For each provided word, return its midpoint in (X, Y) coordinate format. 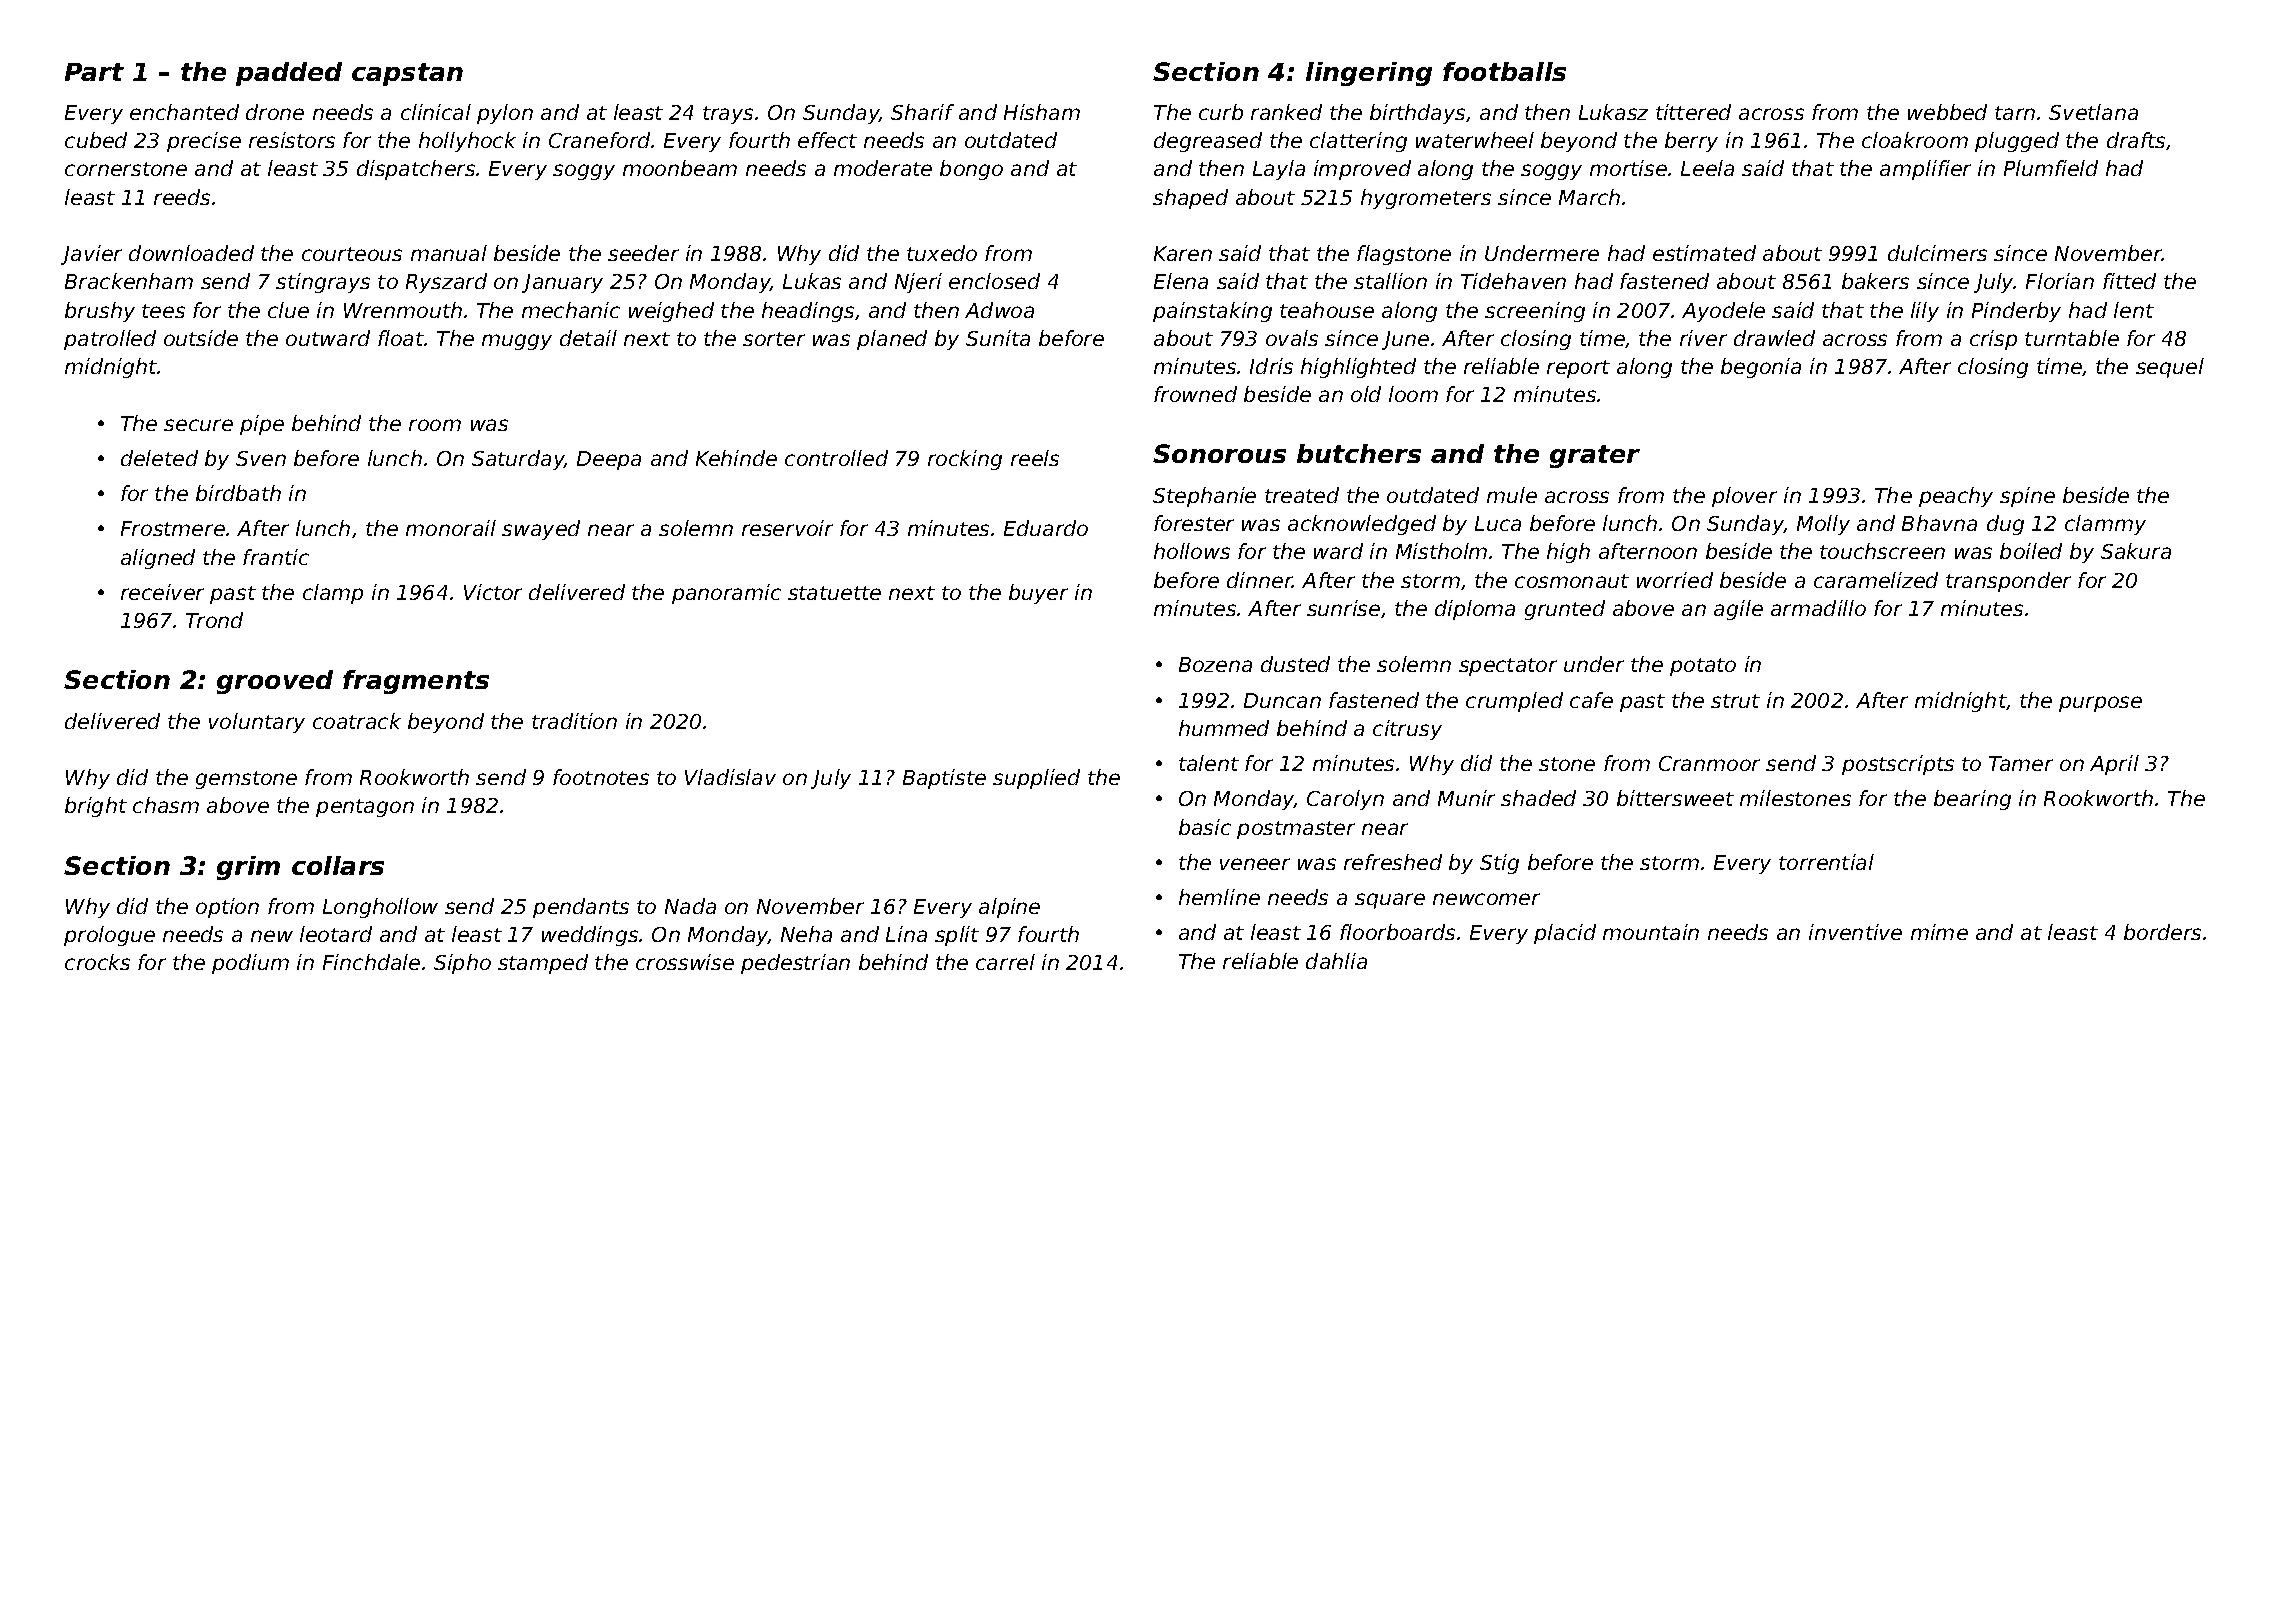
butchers (1359, 453)
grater (1595, 456)
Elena (1181, 281)
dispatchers (416, 170)
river (1703, 338)
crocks (97, 962)
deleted (159, 458)
